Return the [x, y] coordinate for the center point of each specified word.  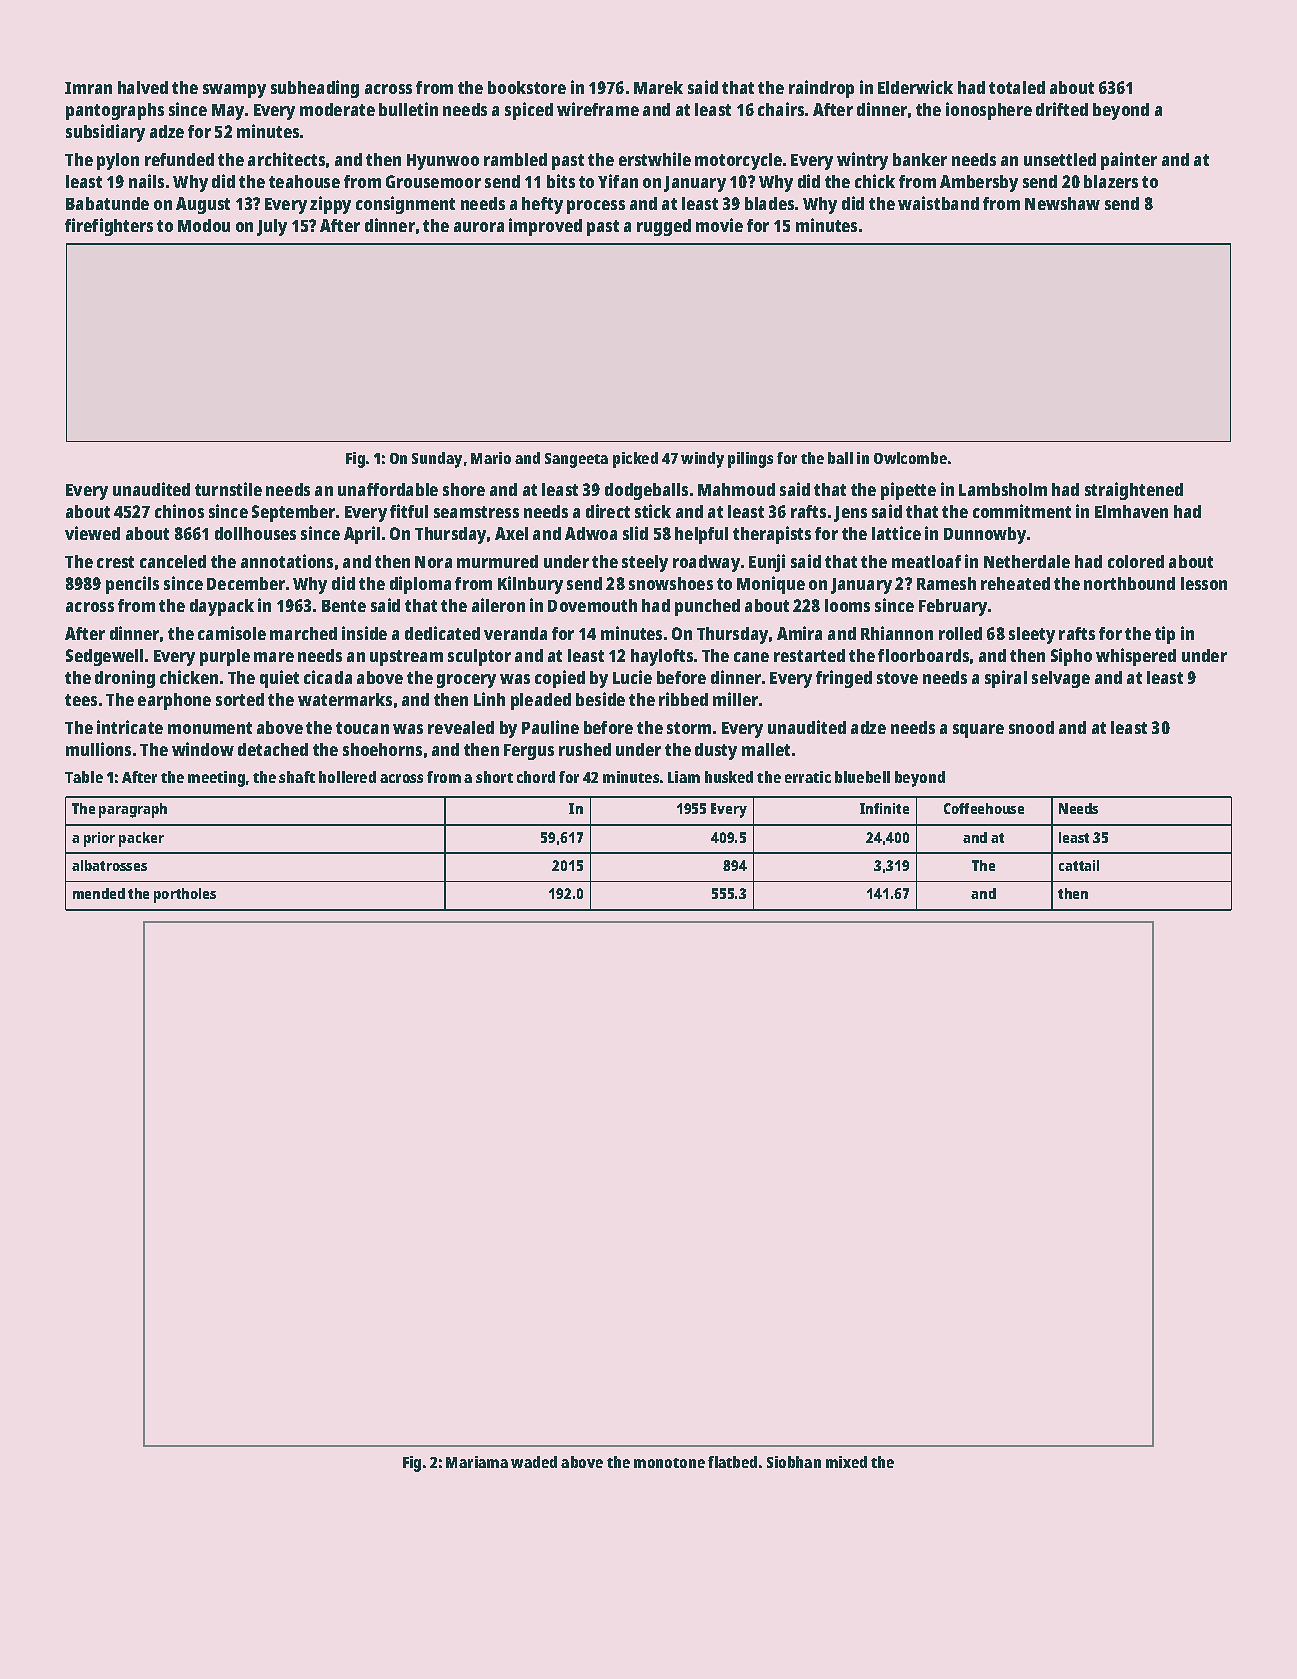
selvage [1061, 679]
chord [536, 777]
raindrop [821, 89]
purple [225, 657]
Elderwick [915, 87]
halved [143, 87]
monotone [669, 1463]
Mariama [477, 1462]
